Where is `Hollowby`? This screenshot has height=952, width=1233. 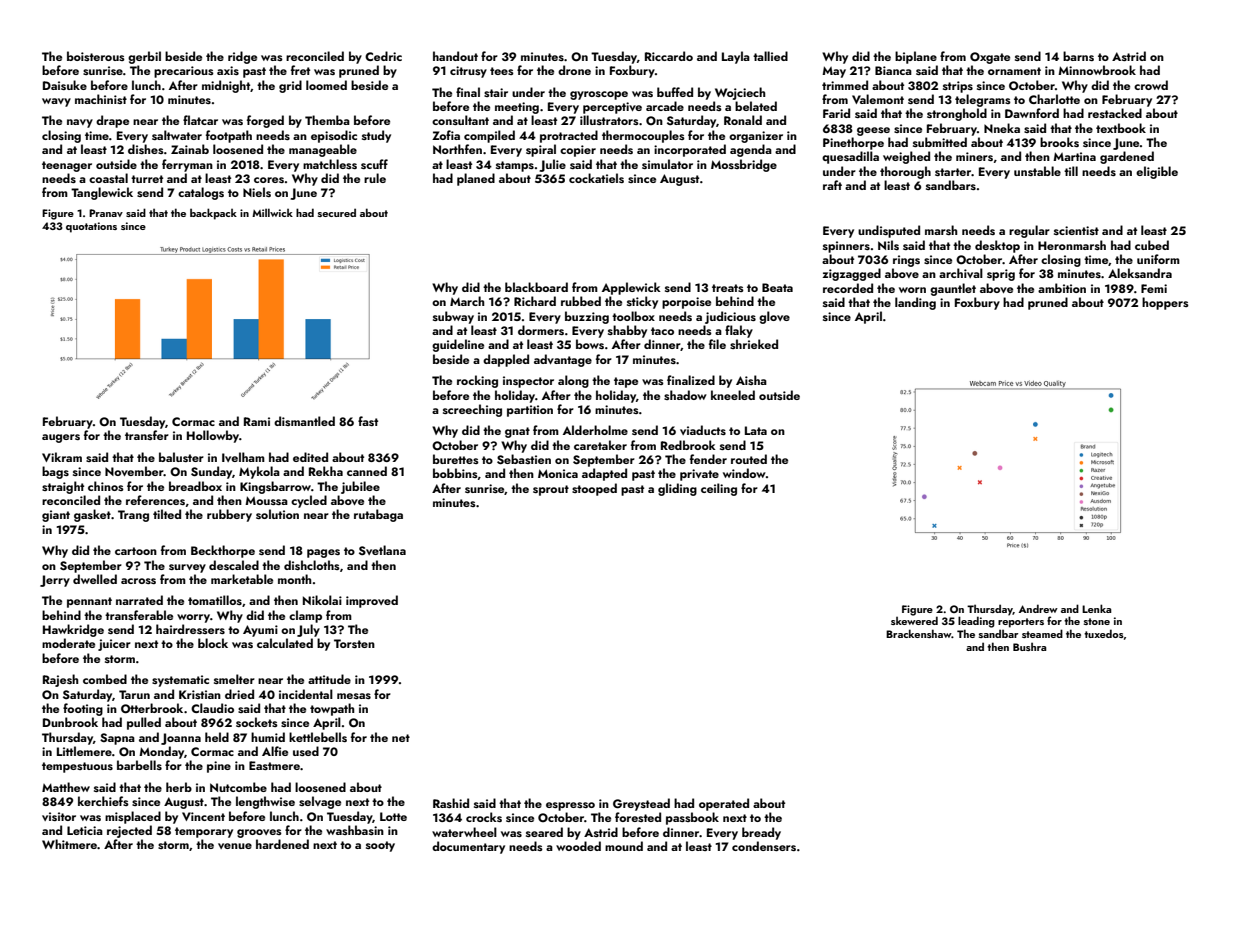 Hollowby is located at coordinates (213, 436).
